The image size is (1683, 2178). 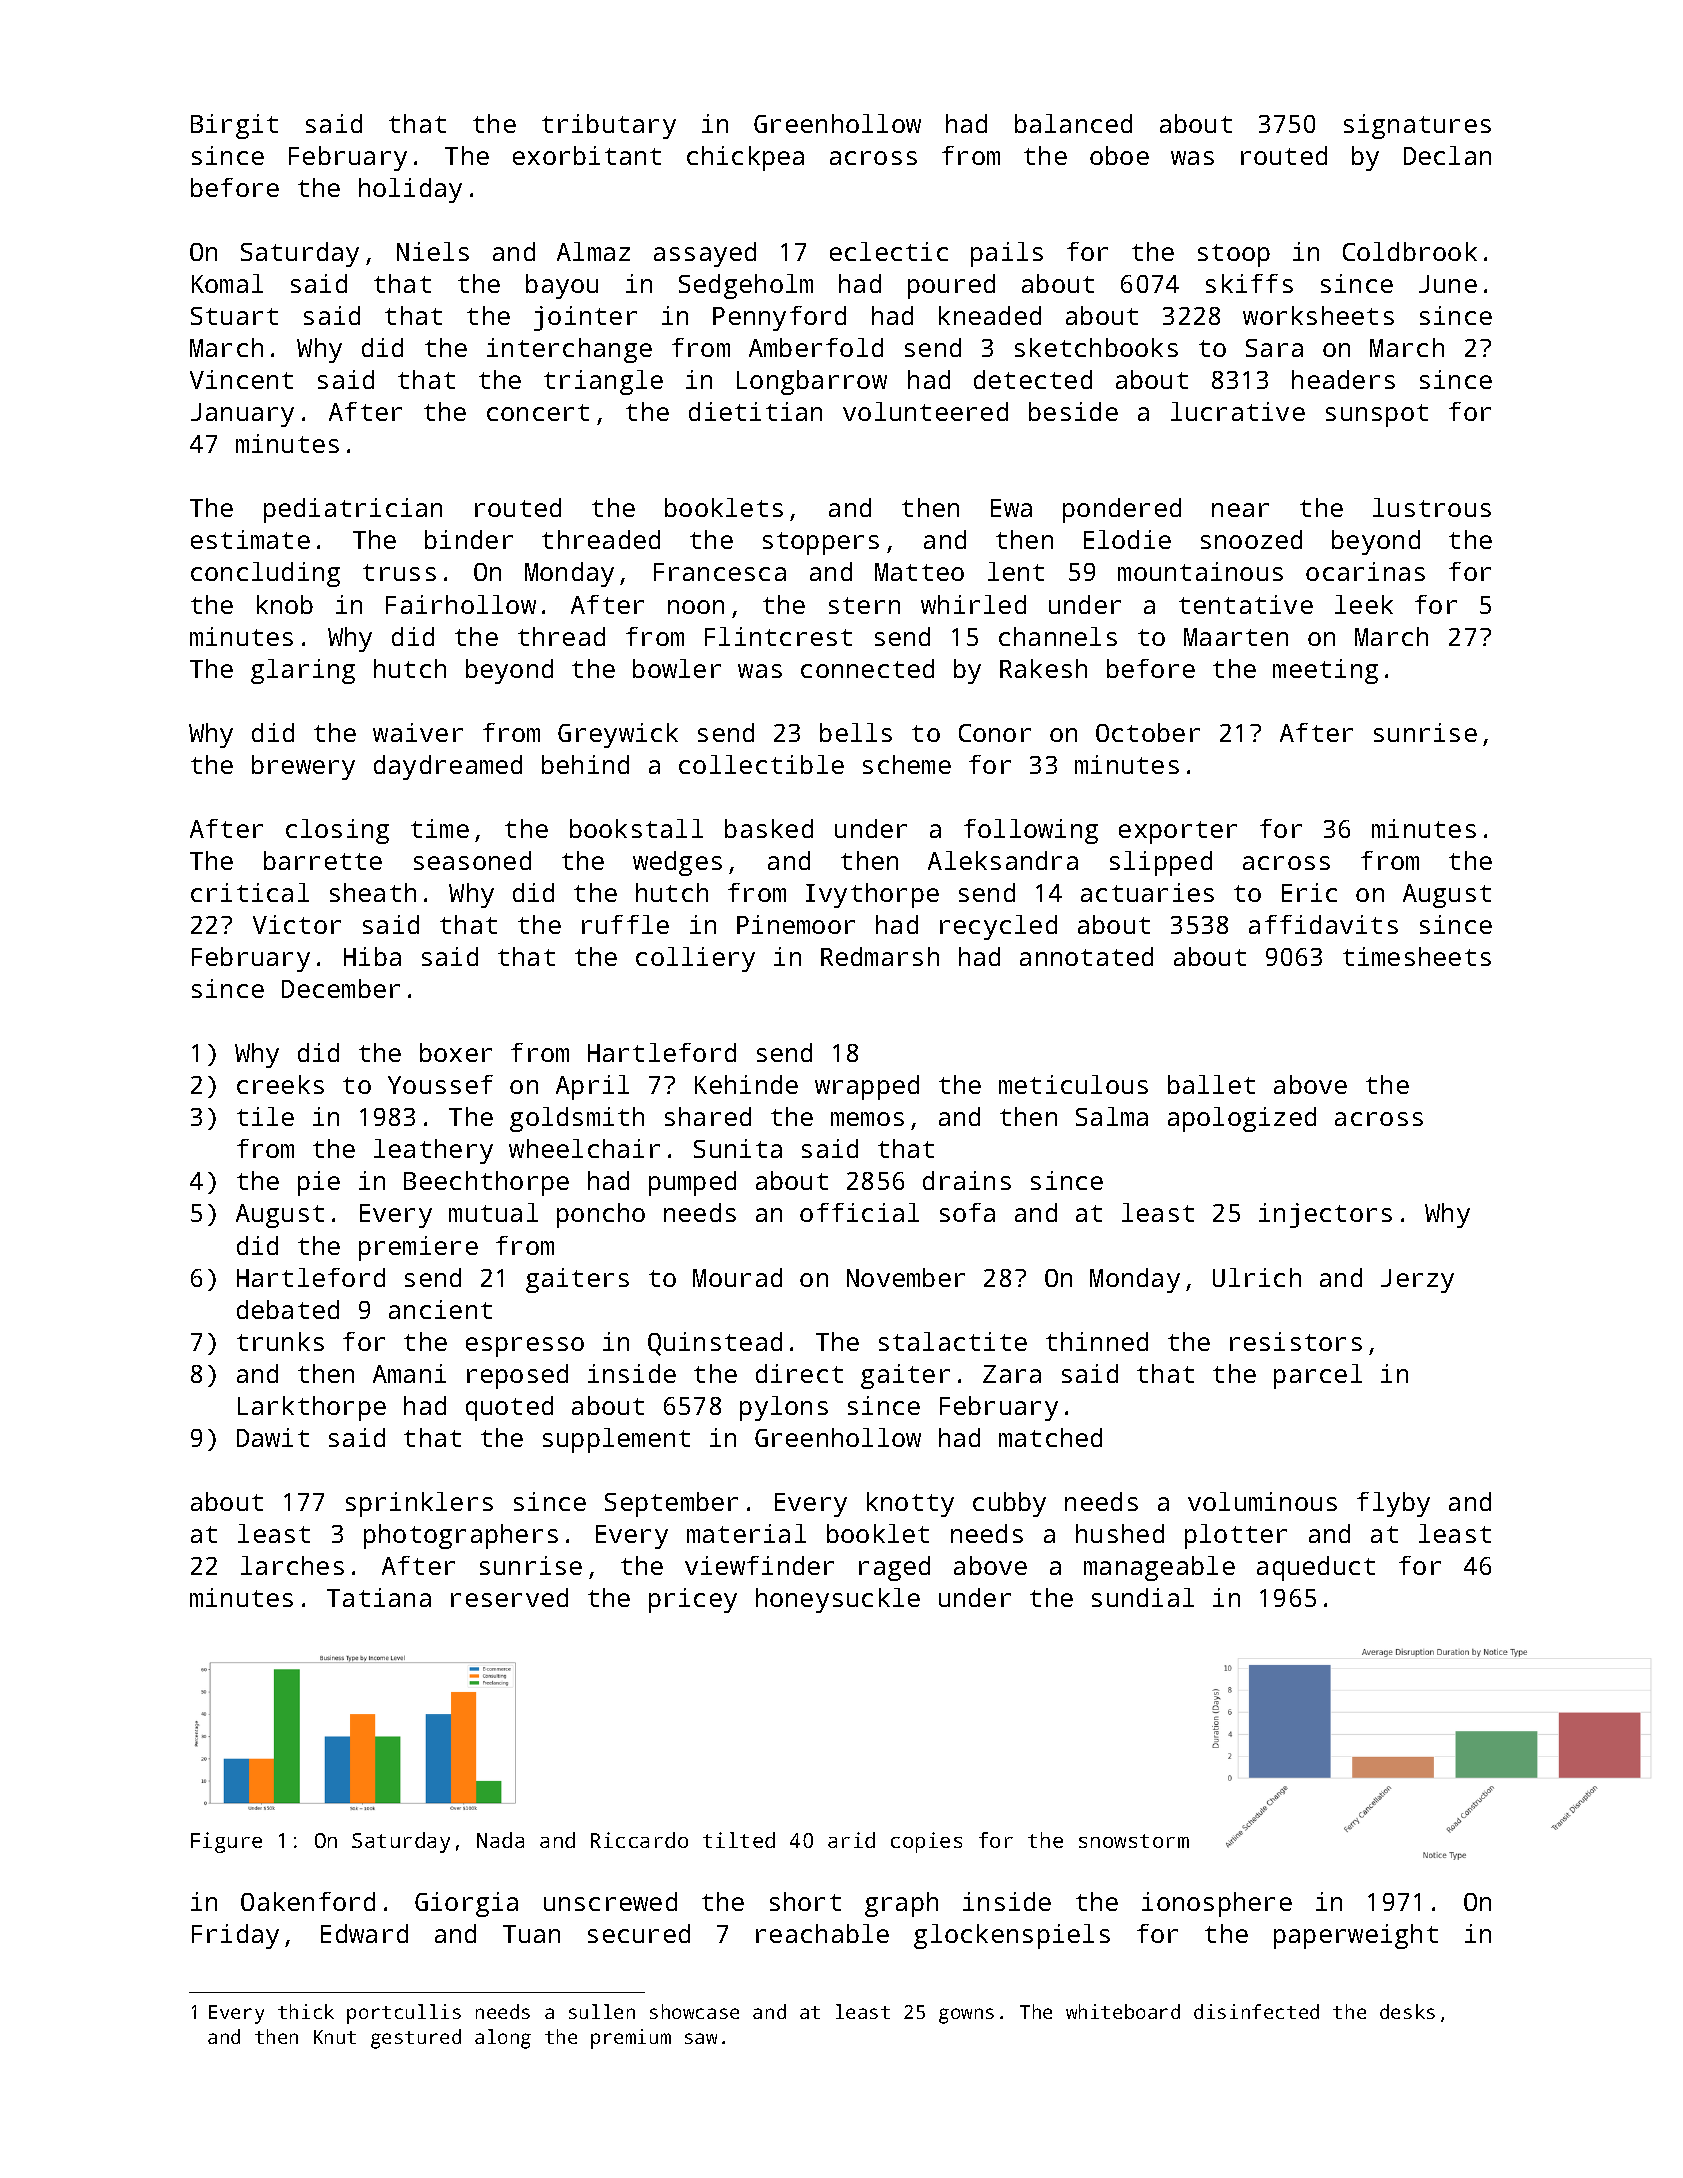 What do you see at coordinates (416, 2039) in the screenshot?
I see `gestured` at bounding box center [416, 2039].
